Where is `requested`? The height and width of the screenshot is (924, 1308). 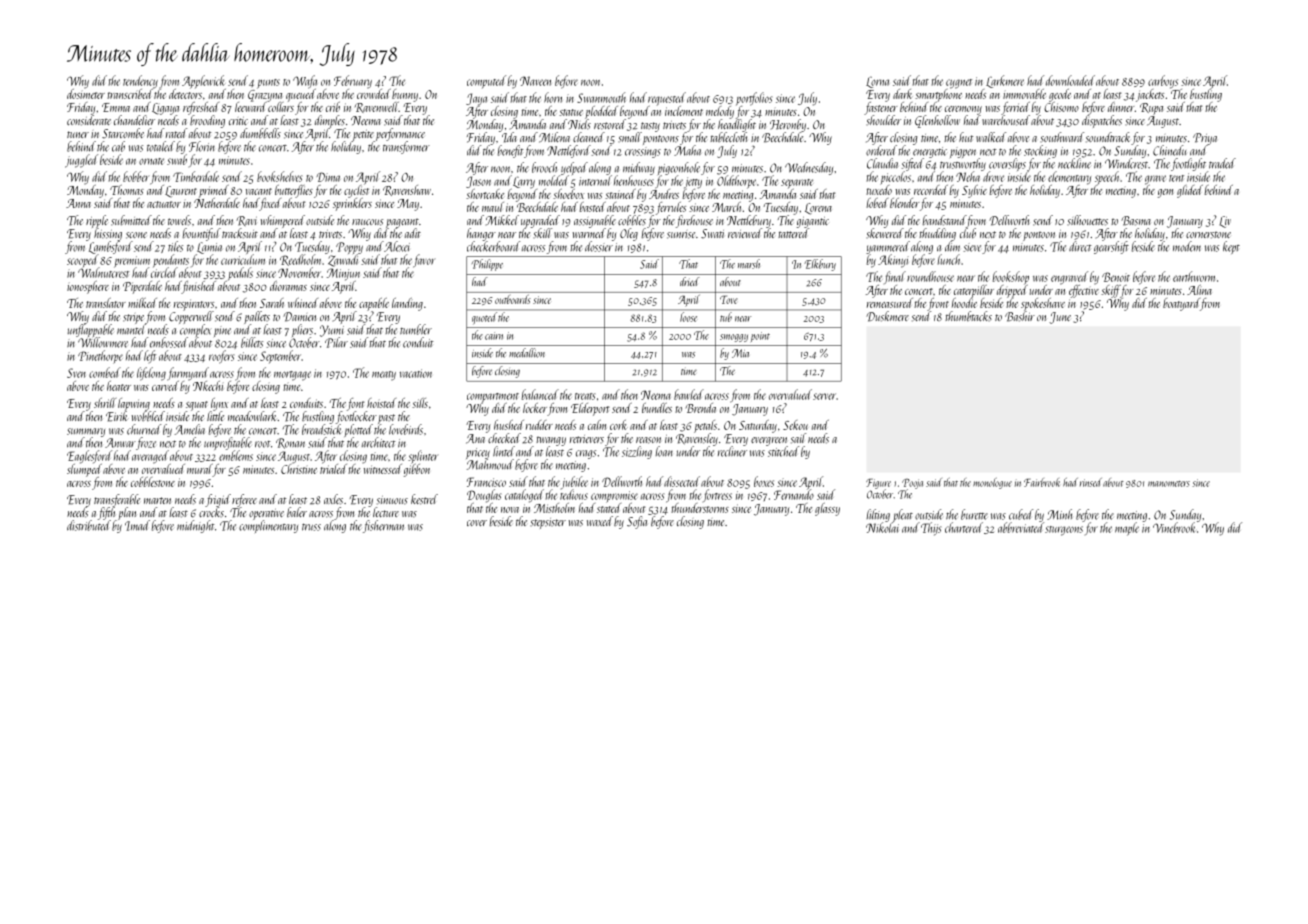
requested is located at coordinates (667, 99).
